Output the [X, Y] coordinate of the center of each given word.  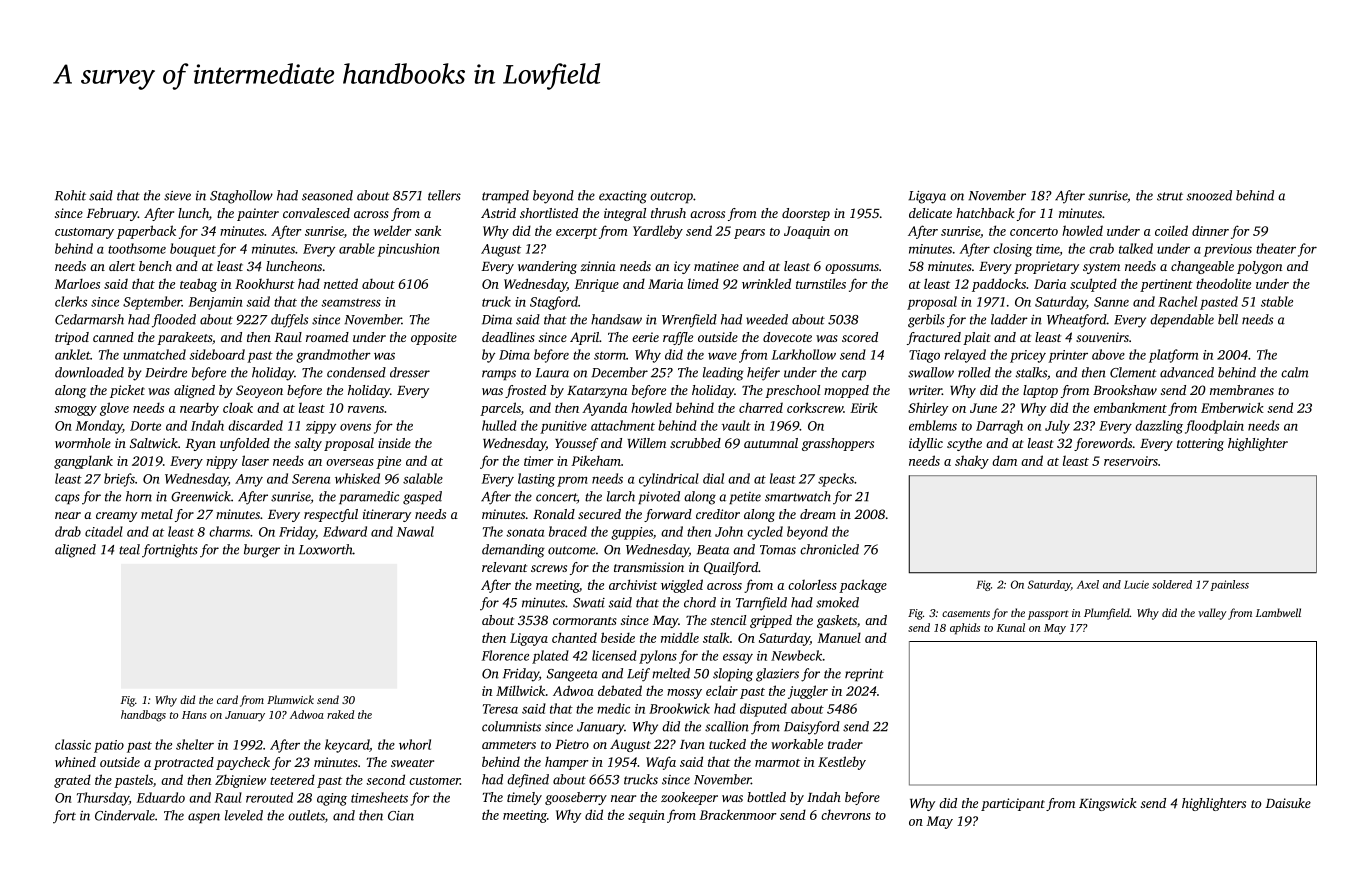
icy [682, 267]
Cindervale [125, 815]
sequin [646, 816]
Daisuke [1288, 803]
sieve [177, 196]
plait [977, 338]
